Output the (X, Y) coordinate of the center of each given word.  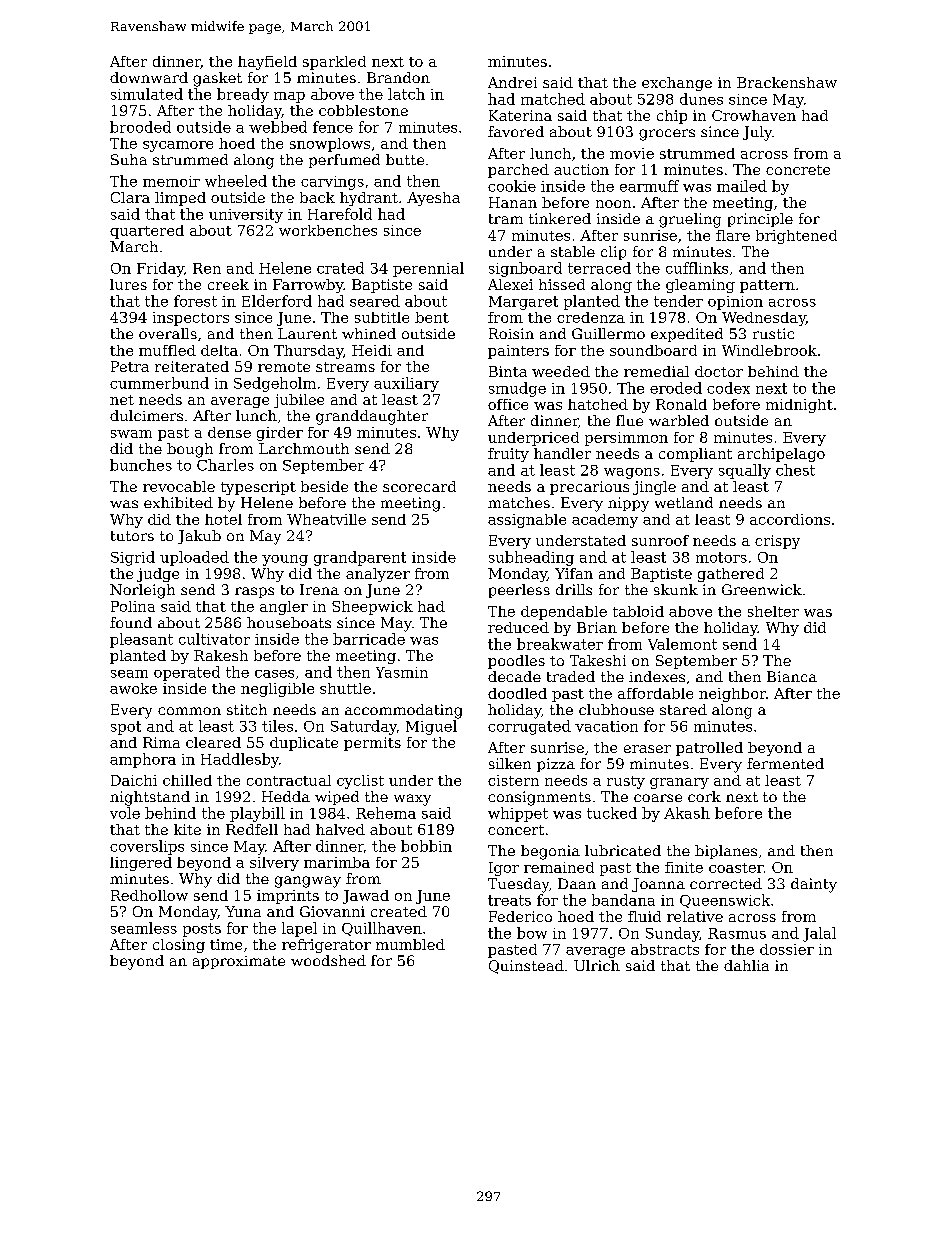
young (285, 560)
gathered (731, 575)
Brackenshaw (787, 82)
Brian (597, 627)
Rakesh (221, 655)
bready (243, 95)
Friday (160, 269)
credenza (591, 317)
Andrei (512, 82)
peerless (519, 591)
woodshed (328, 960)
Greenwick (762, 589)
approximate (239, 962)
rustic (773, 333)
